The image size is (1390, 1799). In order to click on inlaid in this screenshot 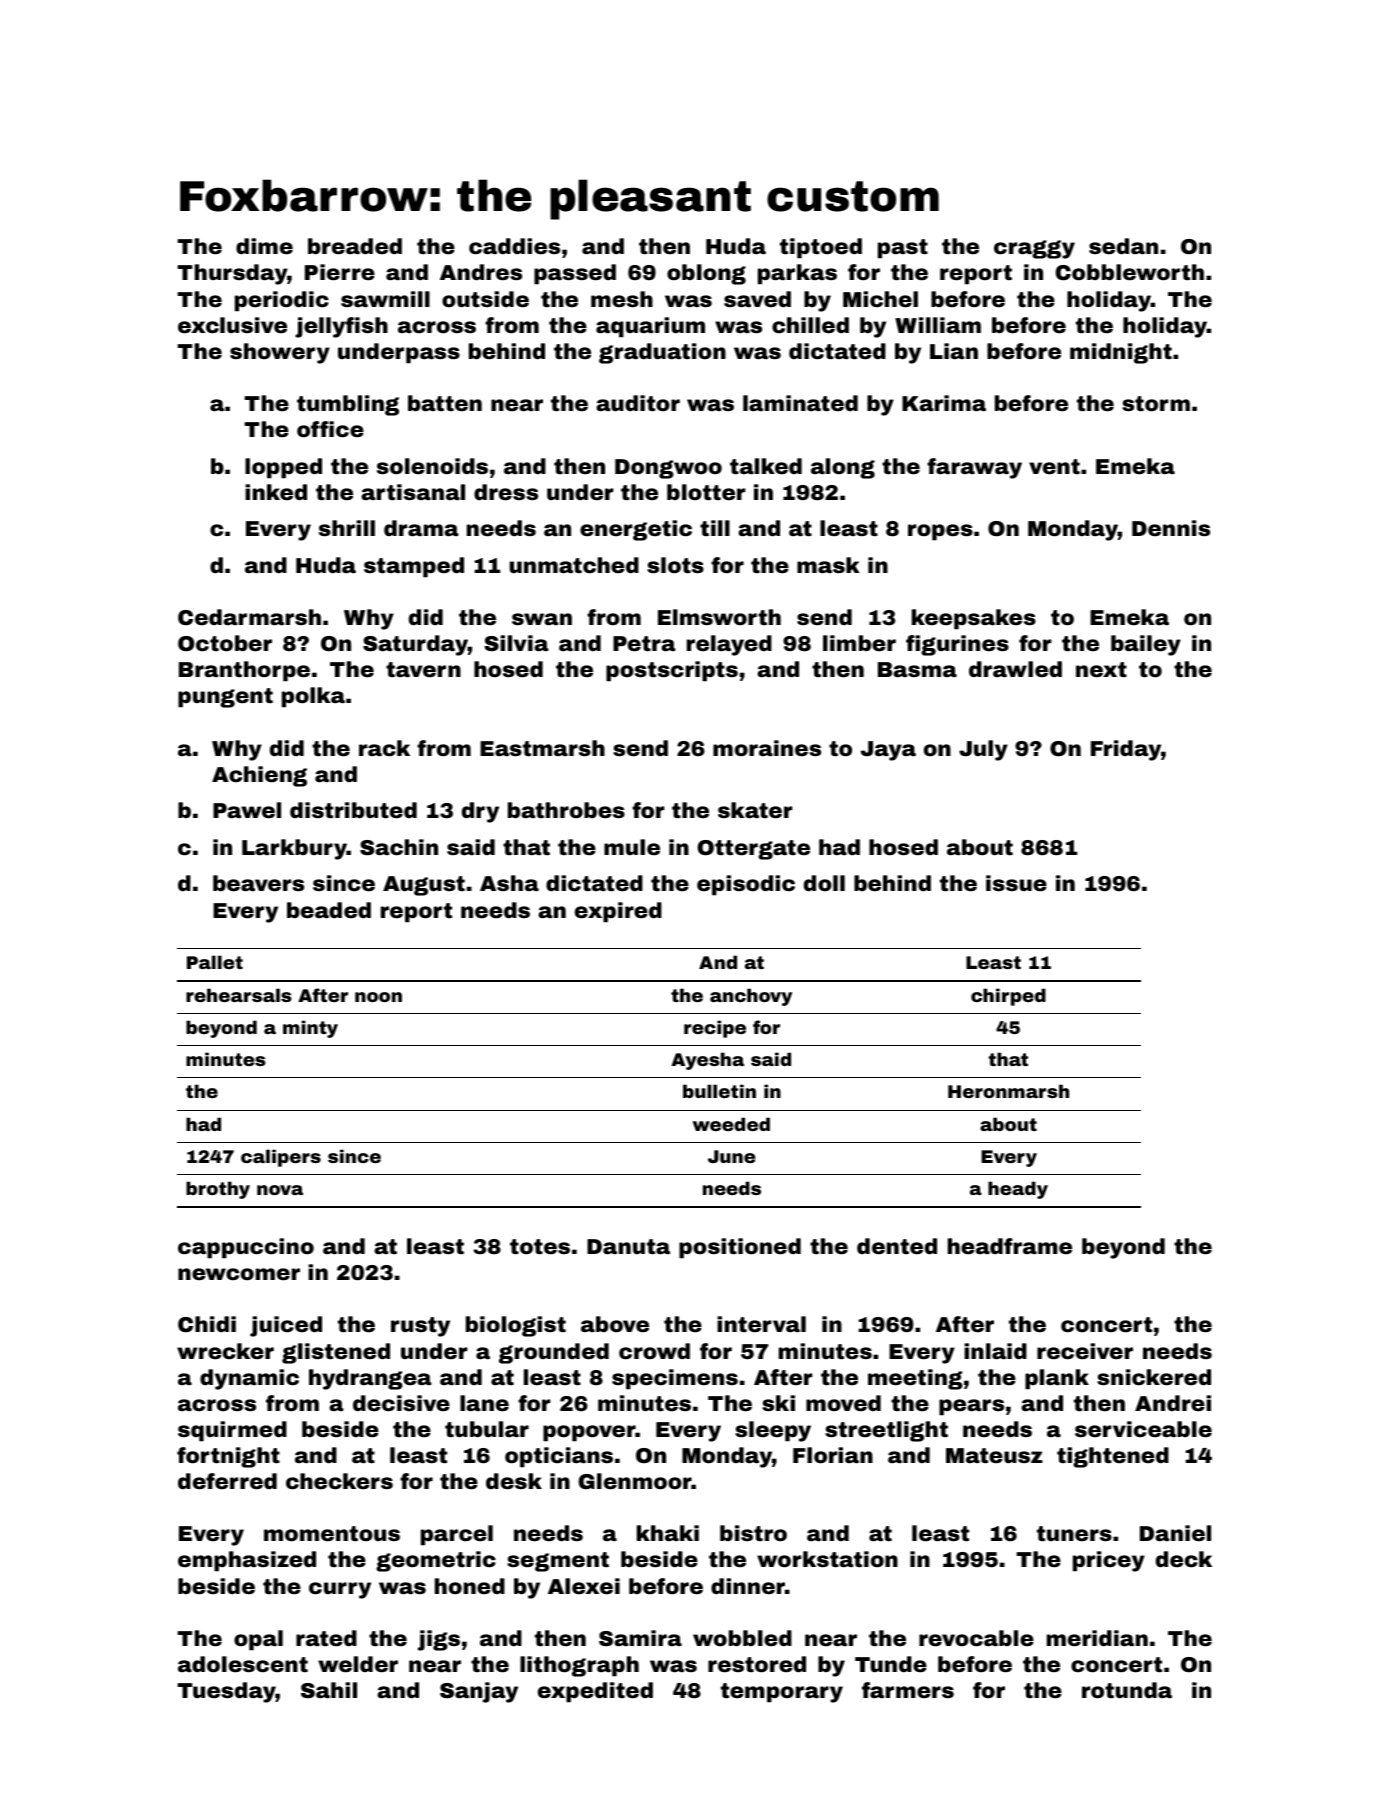, I will do `click(995, 1351)`.
